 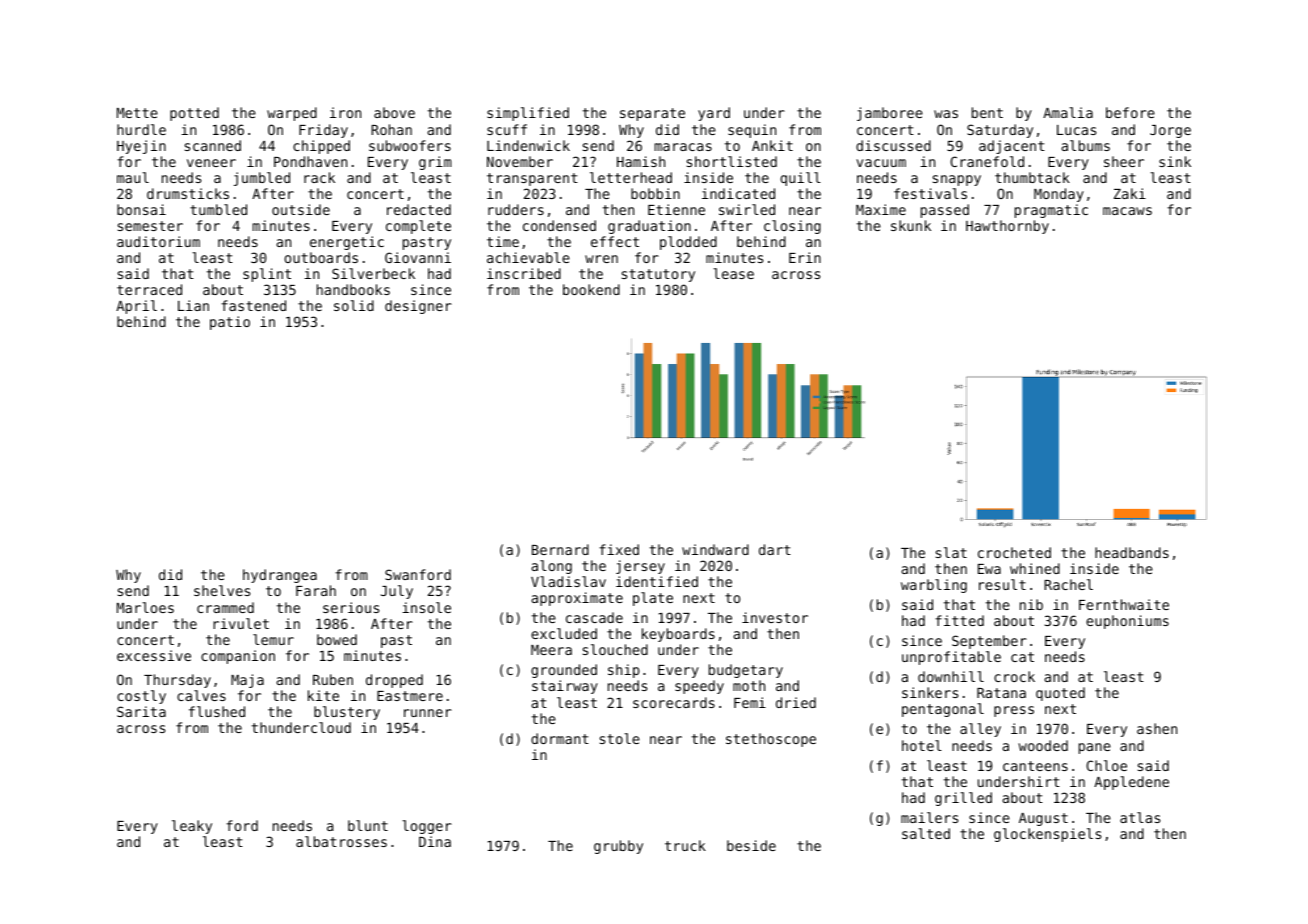 I want to click on warped, so click(x=292, y=114).
